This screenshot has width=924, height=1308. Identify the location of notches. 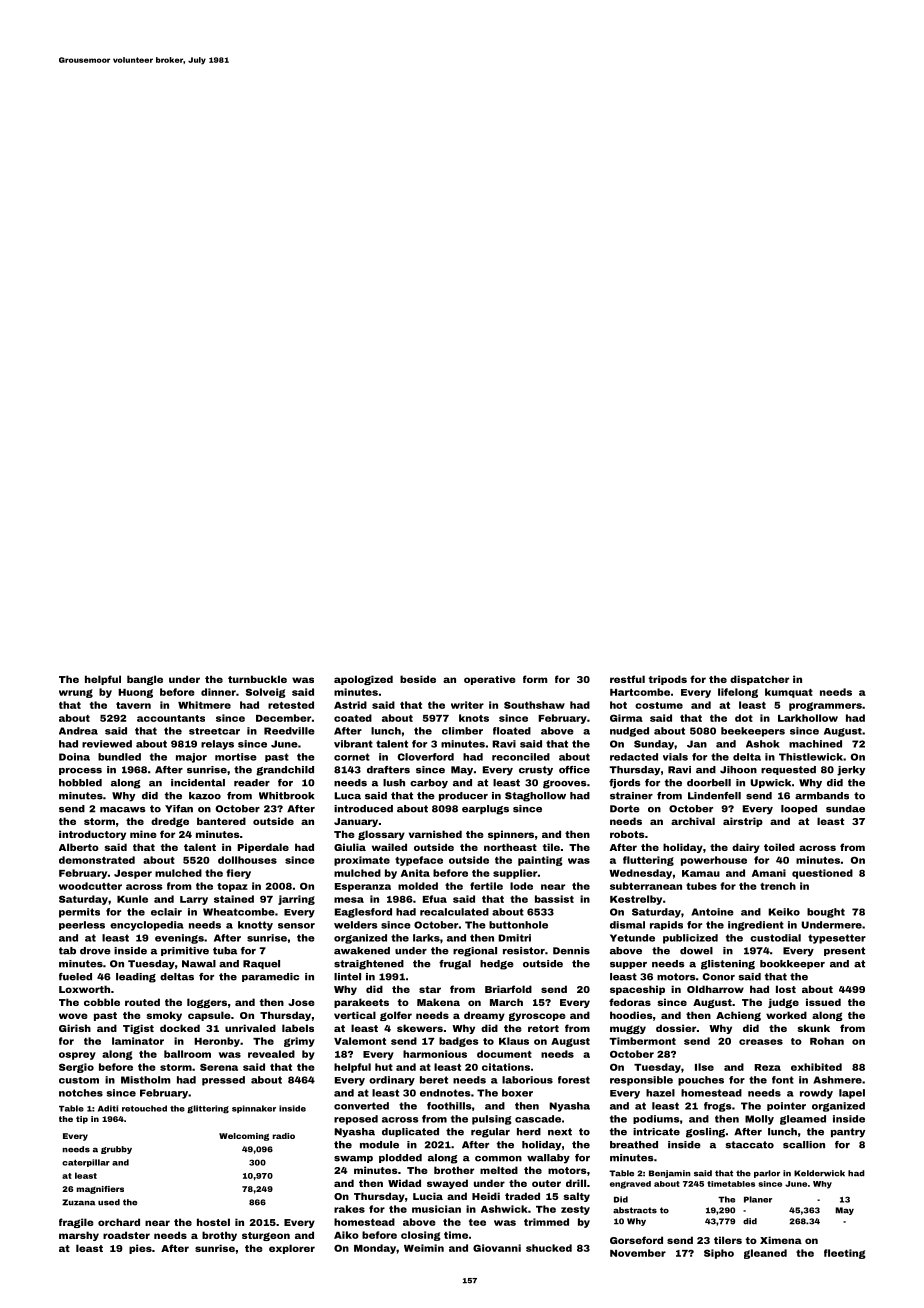
(81, 1093).
